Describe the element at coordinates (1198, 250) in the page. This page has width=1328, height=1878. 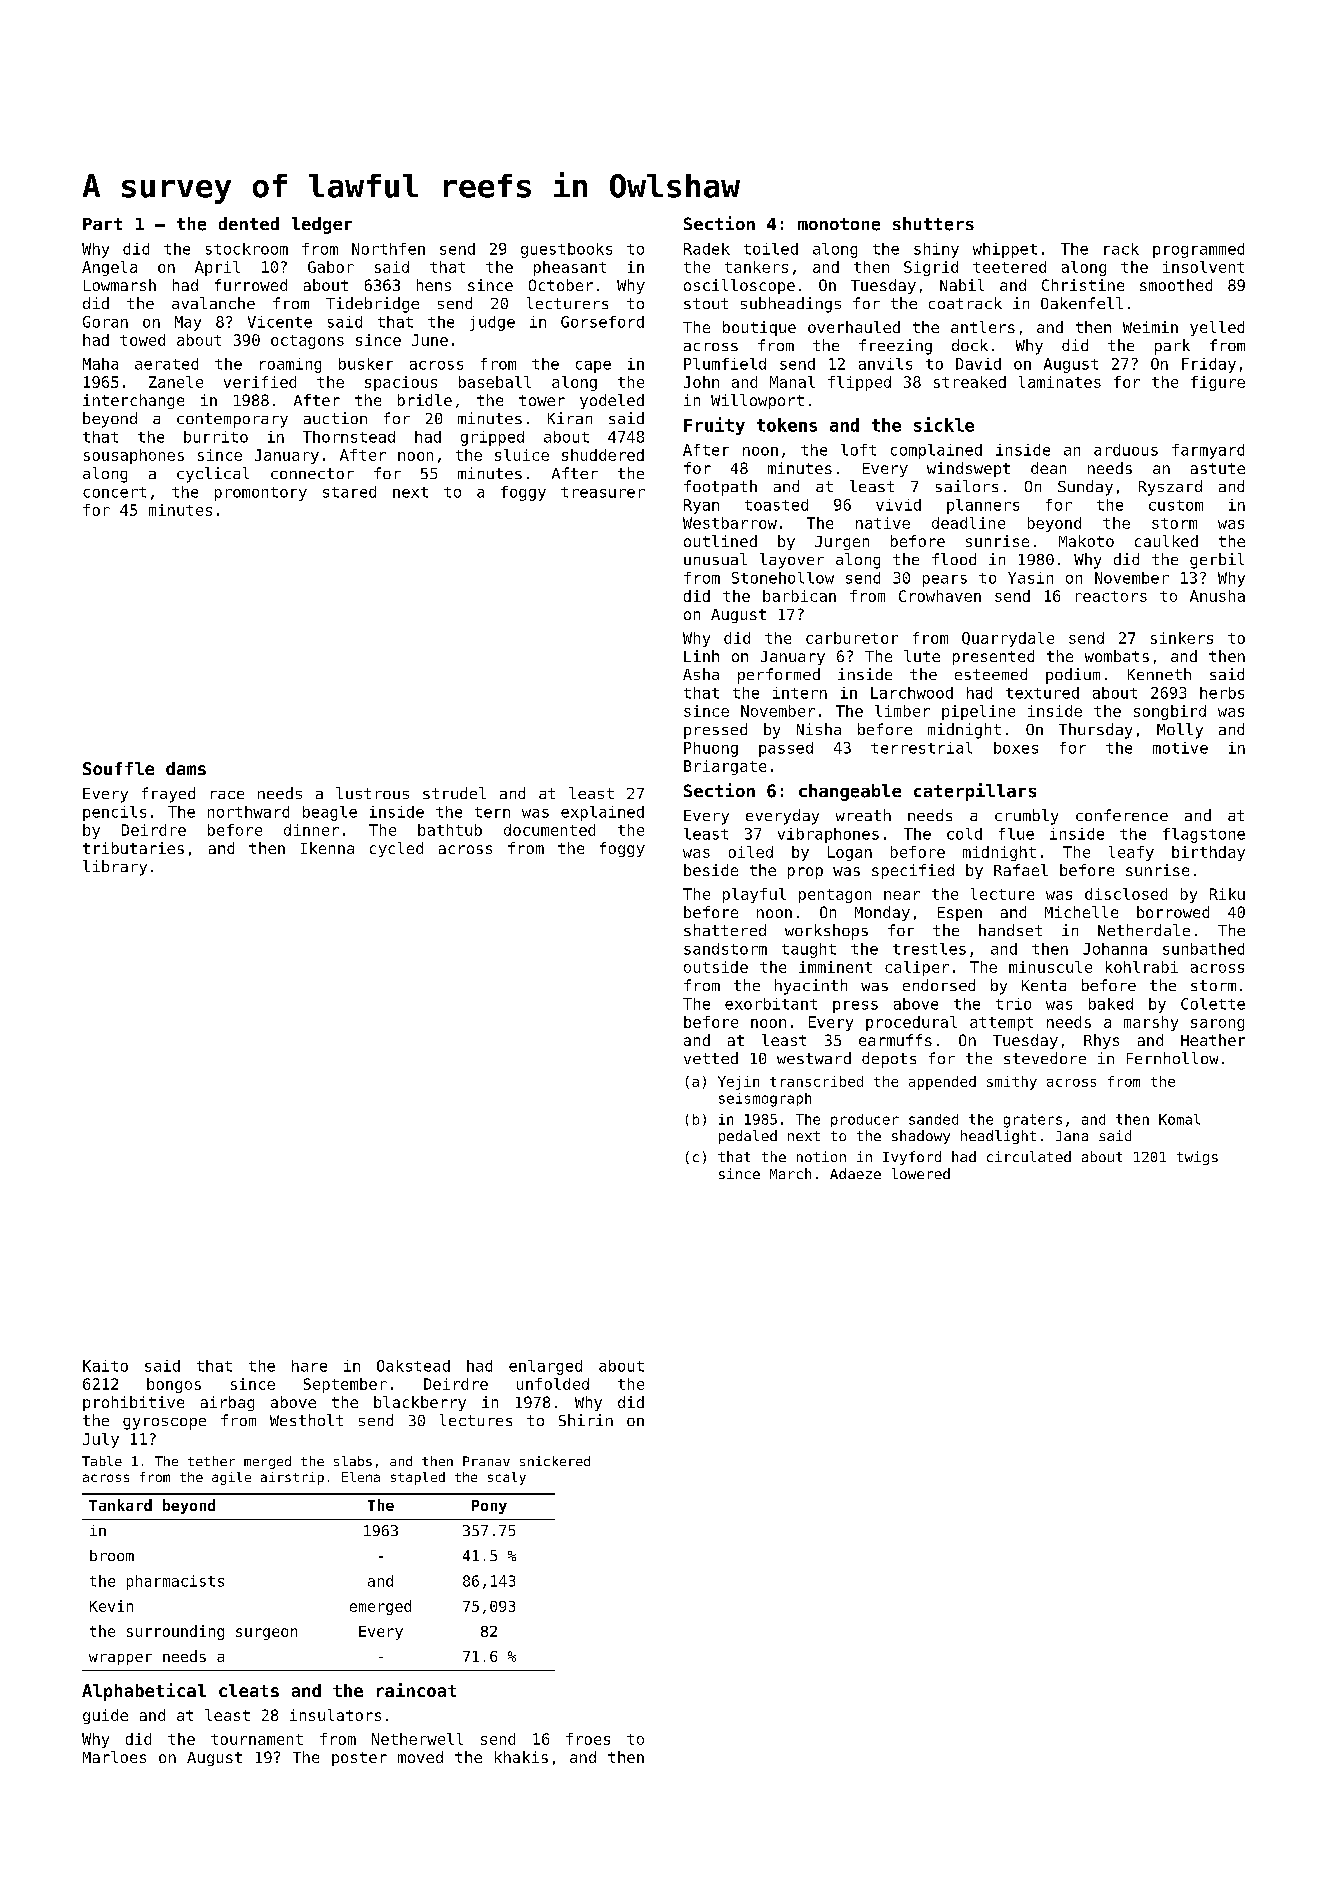
I see `programmed` at that location.
